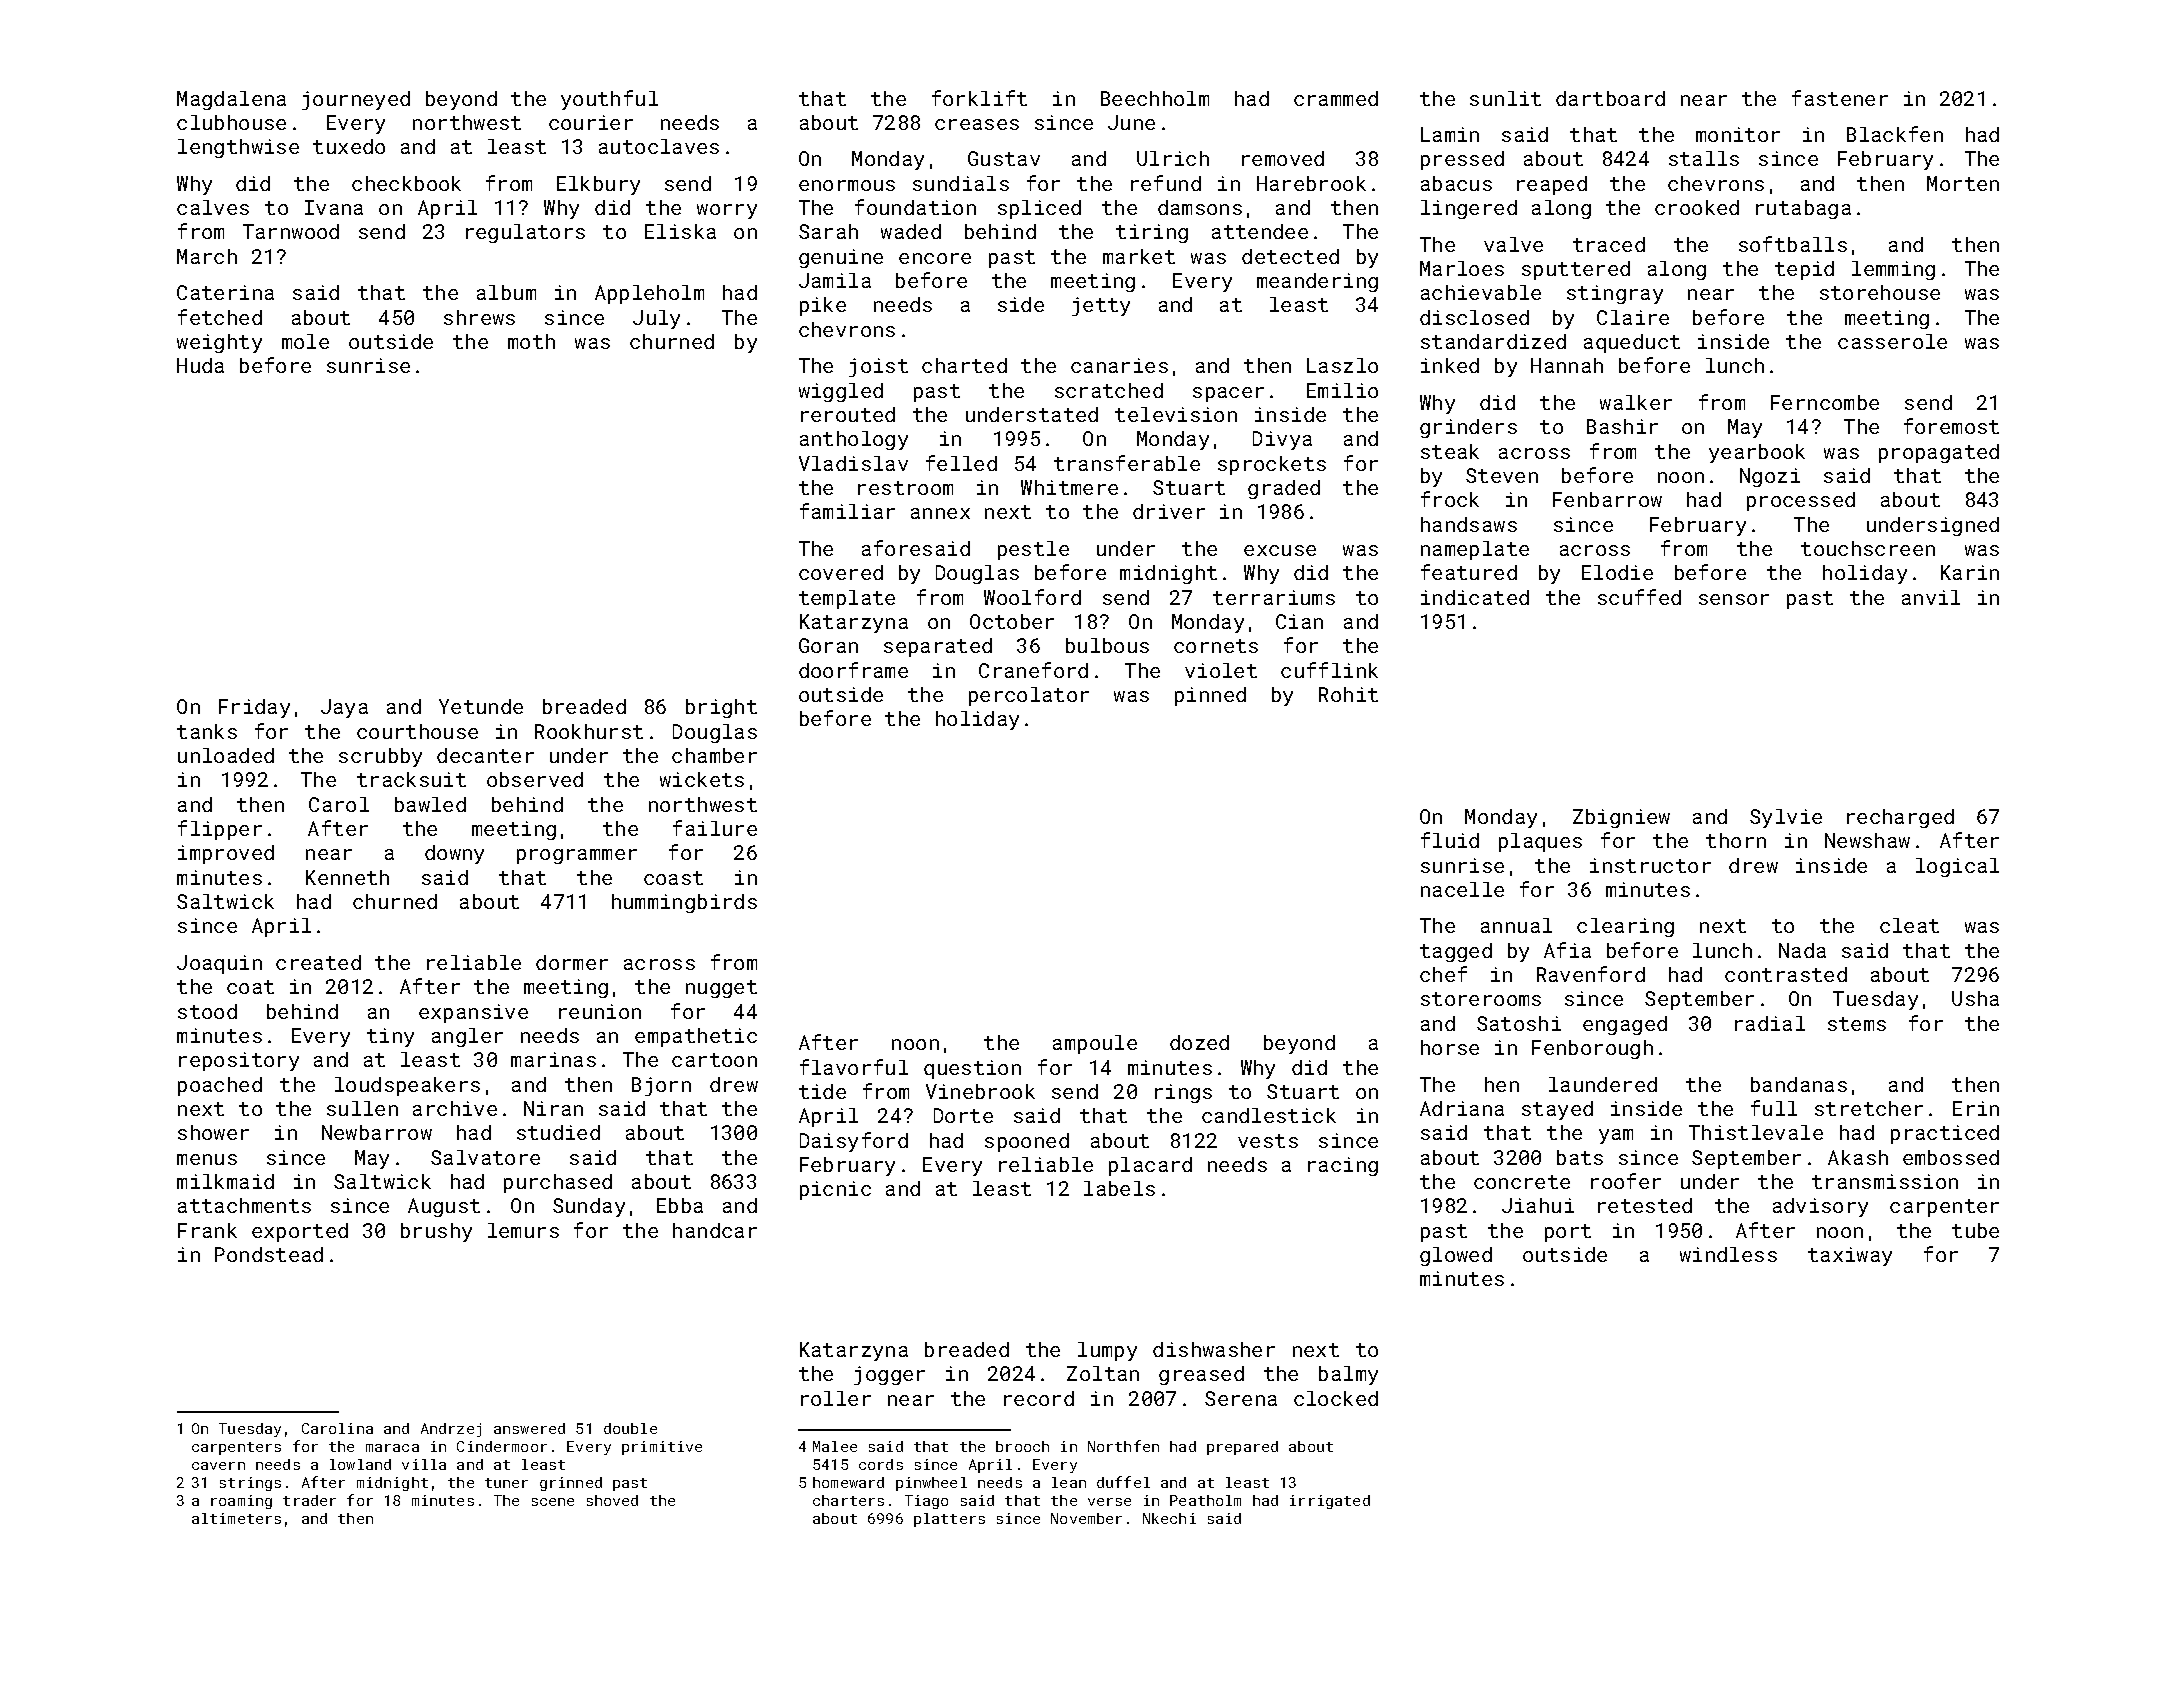 The width and height of the screenshot is (2178, 1683). I want to click on percolator, so click(1029, 696).
